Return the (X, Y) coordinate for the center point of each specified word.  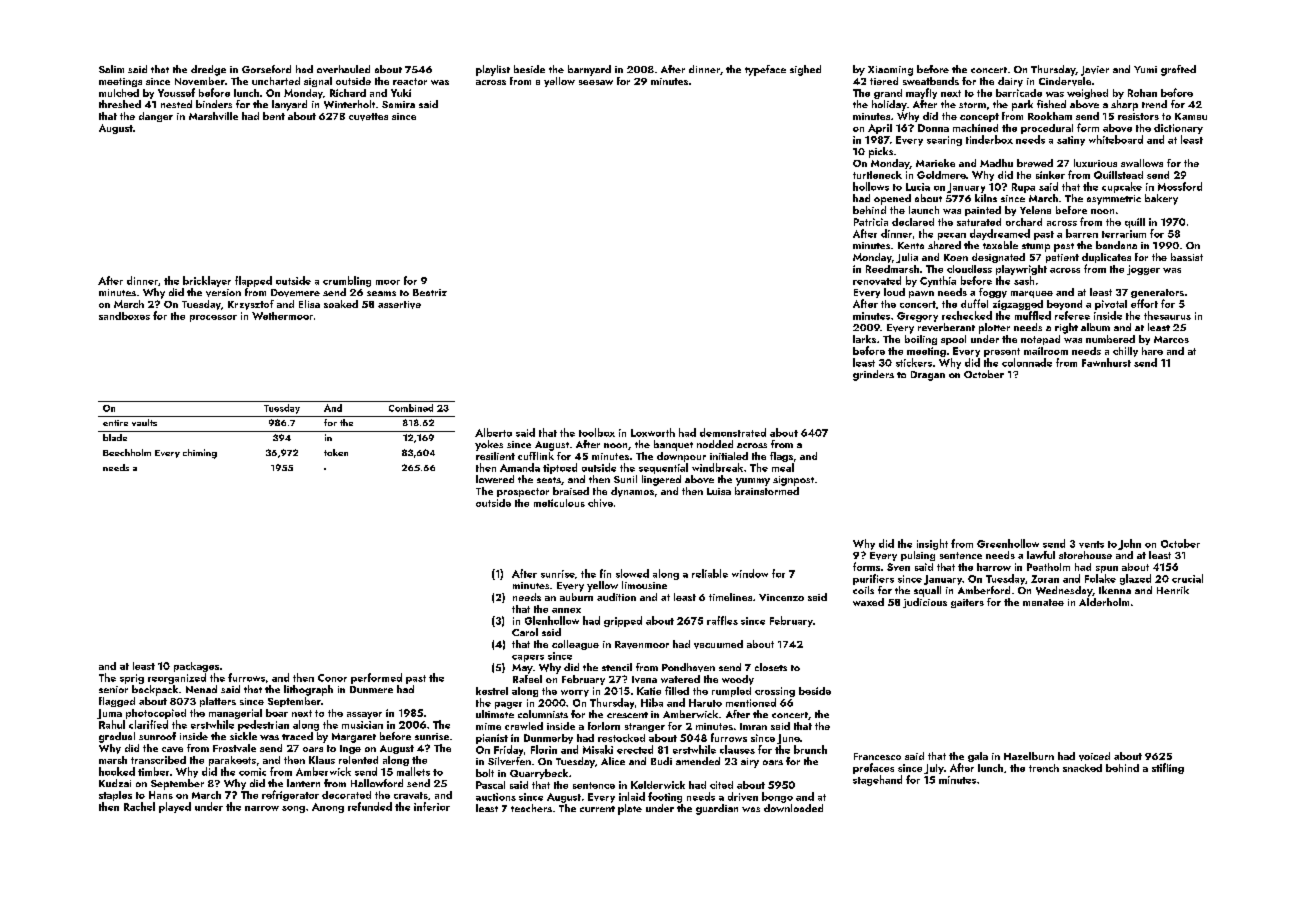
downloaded (793, 808)
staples (115, 796)
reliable (710, 573)
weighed (1087, 94)
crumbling (347, 281)
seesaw (596, 82)
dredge (208, 70)
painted (983, 211)
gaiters (967, 603)
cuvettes (368, 117)
